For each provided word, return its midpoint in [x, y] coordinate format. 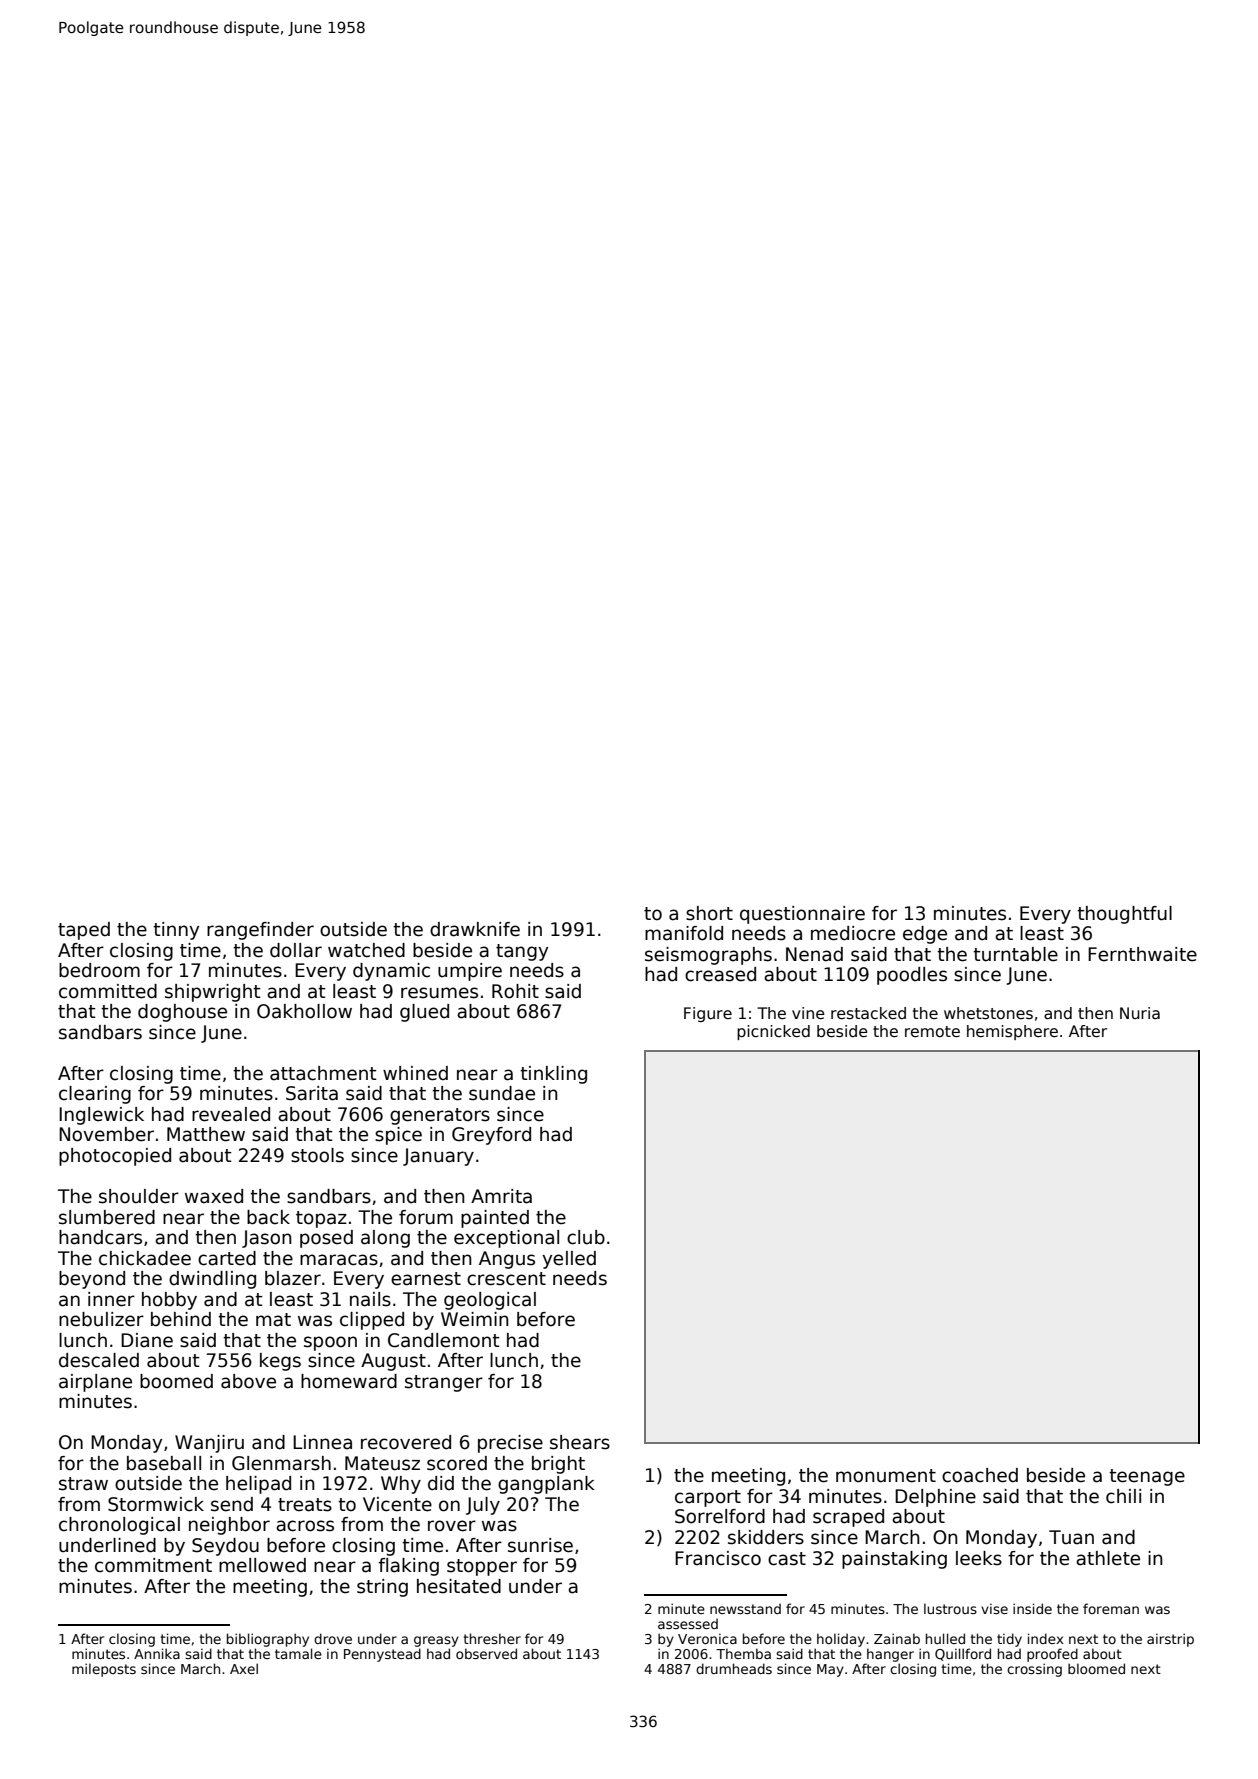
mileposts [104, 1670]
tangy [522, 952]
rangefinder [260, 931]
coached [980, 1475]
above [248, 1381]
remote [932, 1031]
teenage [1147, 1477]
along [385, 1239]
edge [925, 935]
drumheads [734, 1668]
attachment [323, 1073]
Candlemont [443, 1340]
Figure [708, 1014]
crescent [506, 1279]
